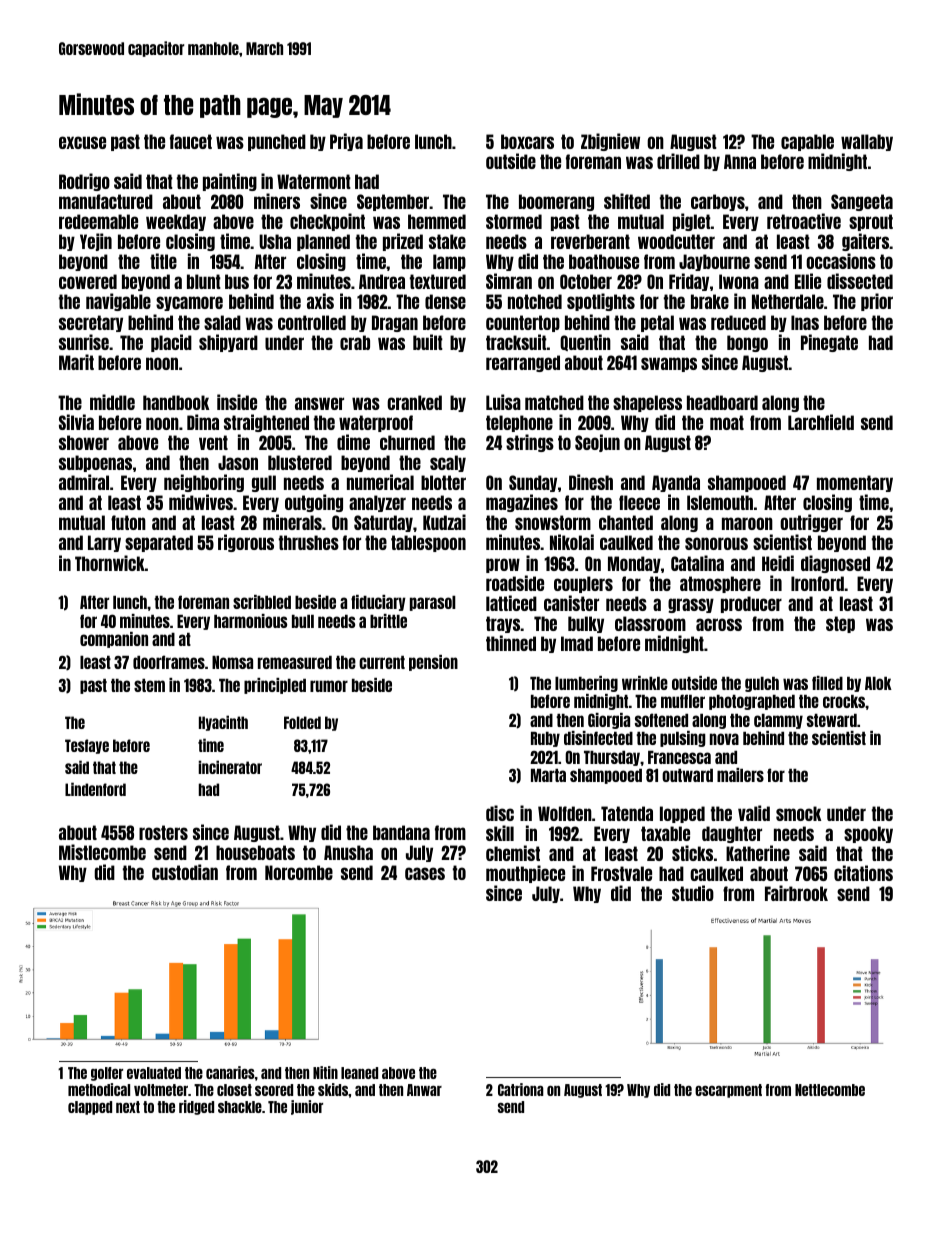 The image size is (952, 1233). Describe the element at coordinates (521, 1089) in the screenshot. I see `Catriona` at that location.
